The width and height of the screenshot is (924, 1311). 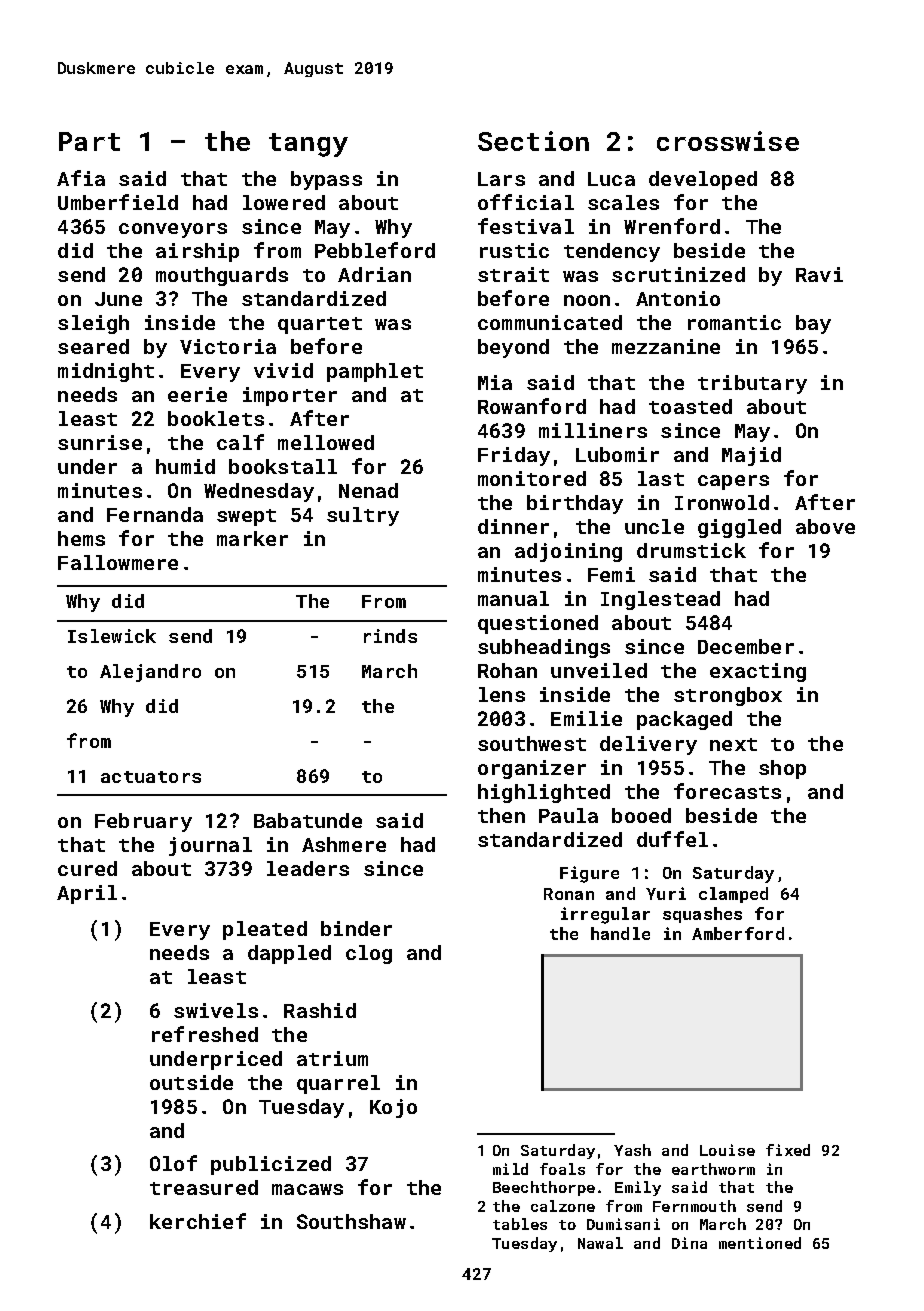 What do you see at coordinates (173, 1163) in the screenshot?
I see `Olof` at bounding box center [173, 1163].
